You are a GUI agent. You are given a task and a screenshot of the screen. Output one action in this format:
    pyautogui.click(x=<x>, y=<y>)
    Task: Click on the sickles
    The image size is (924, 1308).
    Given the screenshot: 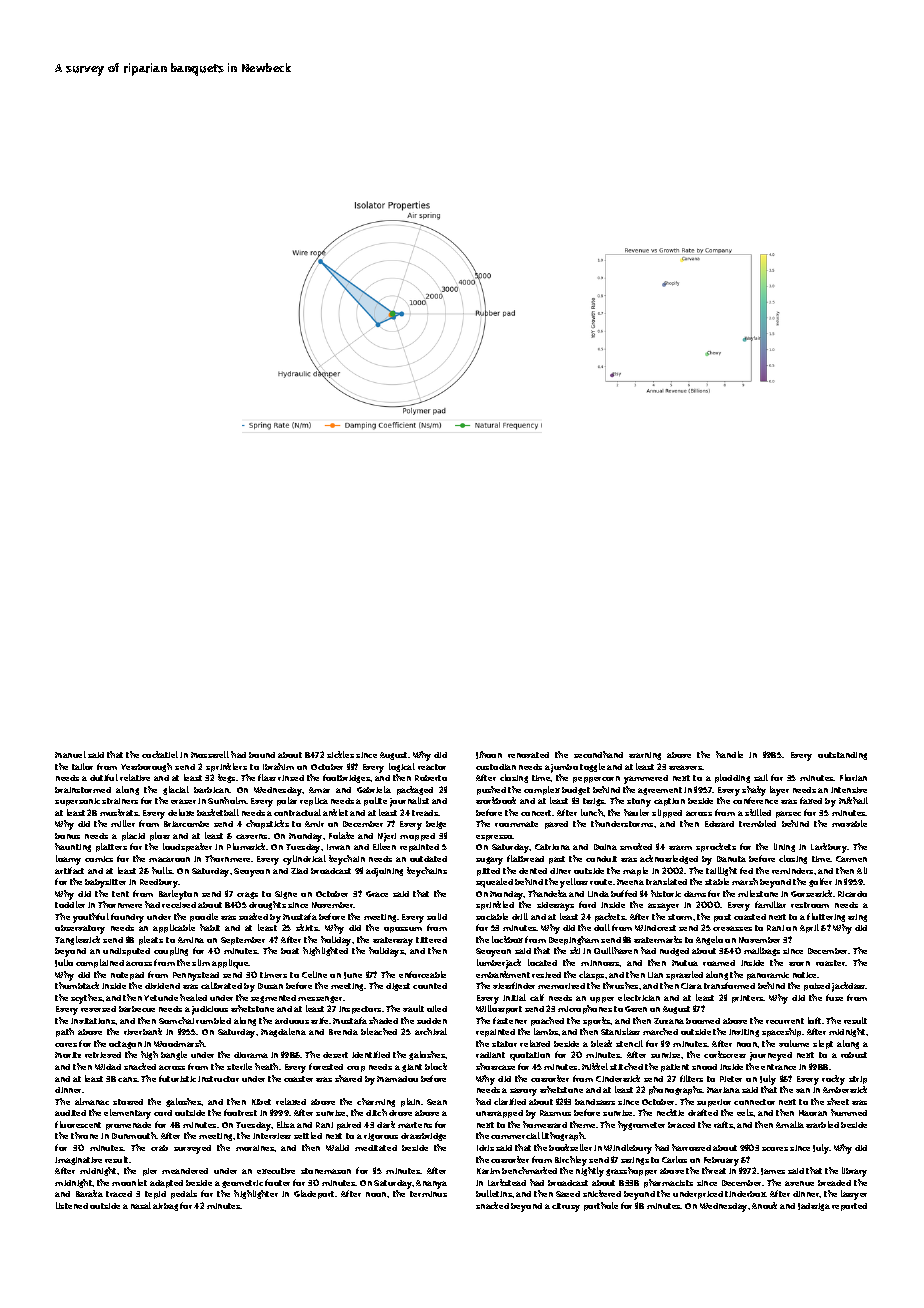 What is the action you would take?
    pyautogui.click(x=340, y=754)
